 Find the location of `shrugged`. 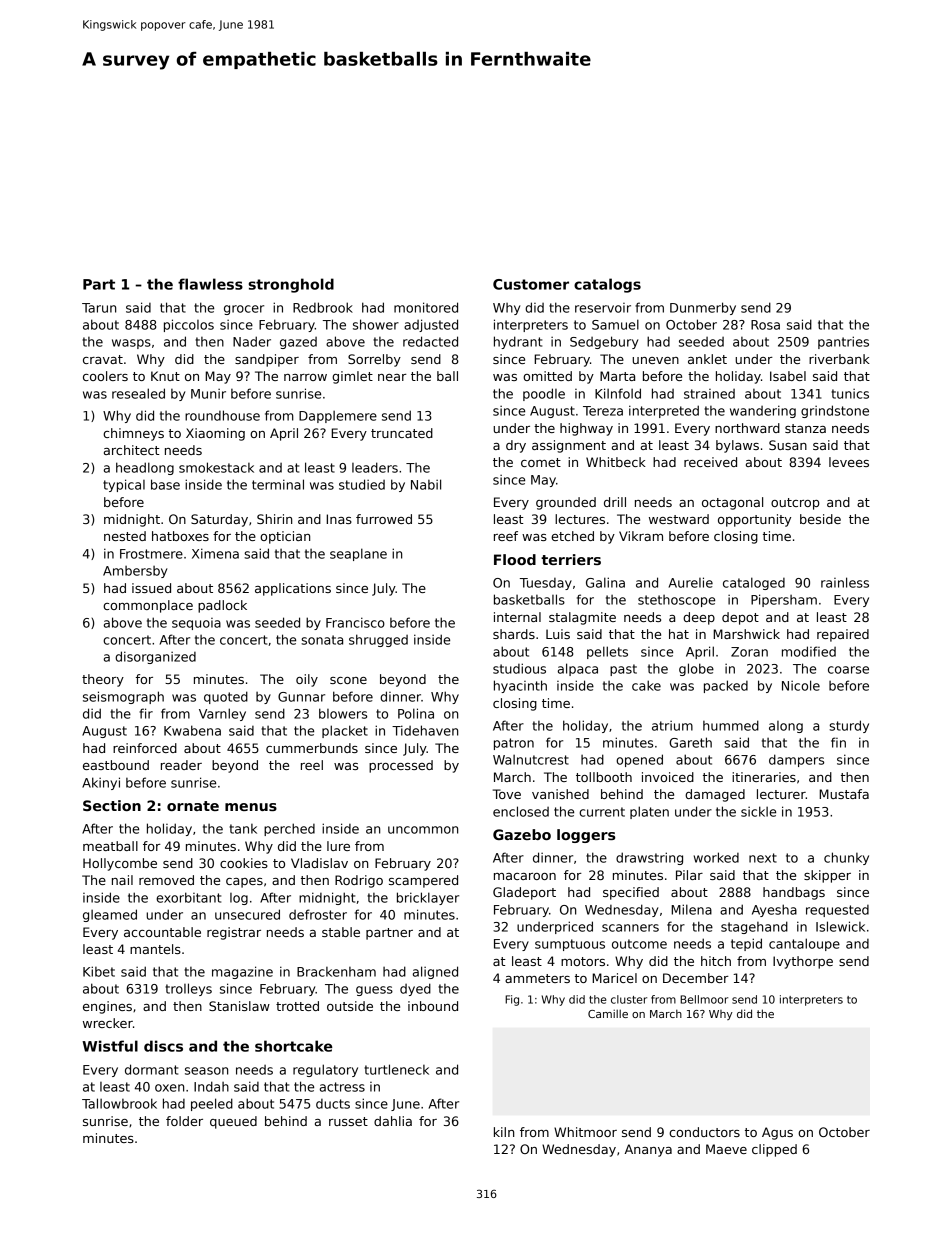

shrugged is located at coordinates (378, 640).
